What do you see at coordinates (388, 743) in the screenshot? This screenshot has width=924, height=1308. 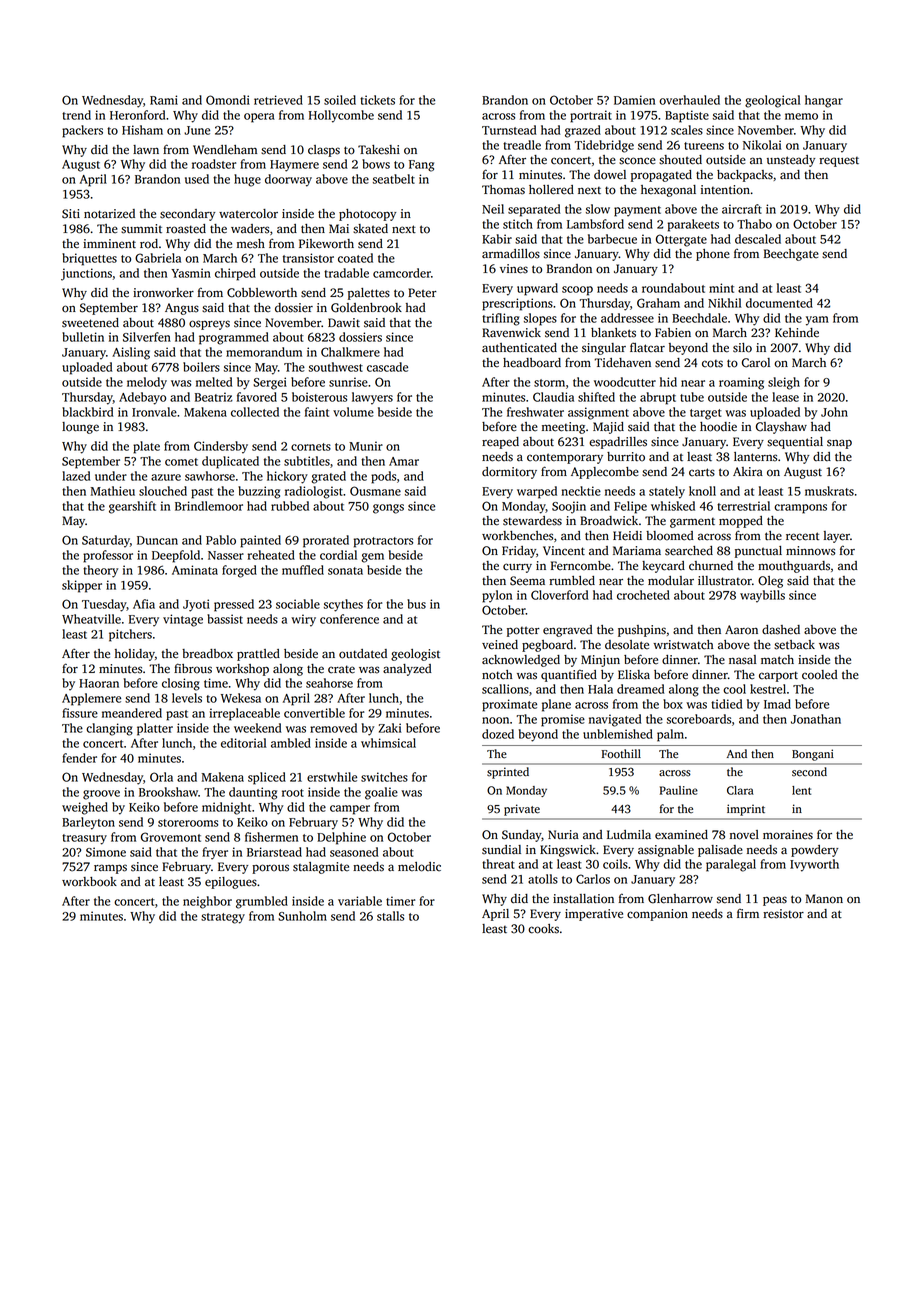 I see `whimsical` at bounding box center [388, 743].
